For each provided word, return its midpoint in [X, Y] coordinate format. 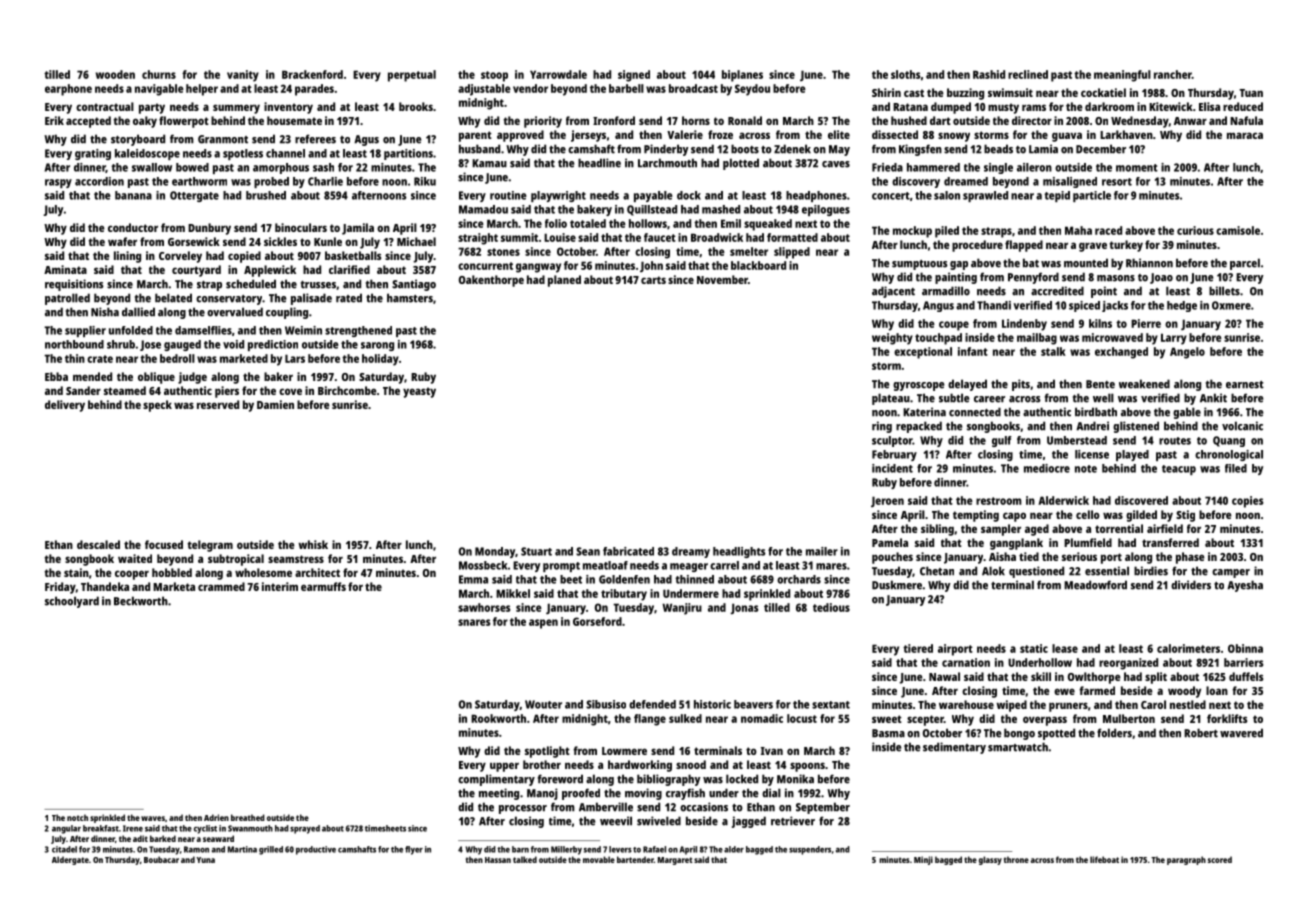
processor [523, 809]
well [1103, 398]
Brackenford [312, 74]
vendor [530, 88]
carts [653, 280]
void [233, 344]
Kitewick [1171, 106]
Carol [1153, 704]
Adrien [216, 817]
